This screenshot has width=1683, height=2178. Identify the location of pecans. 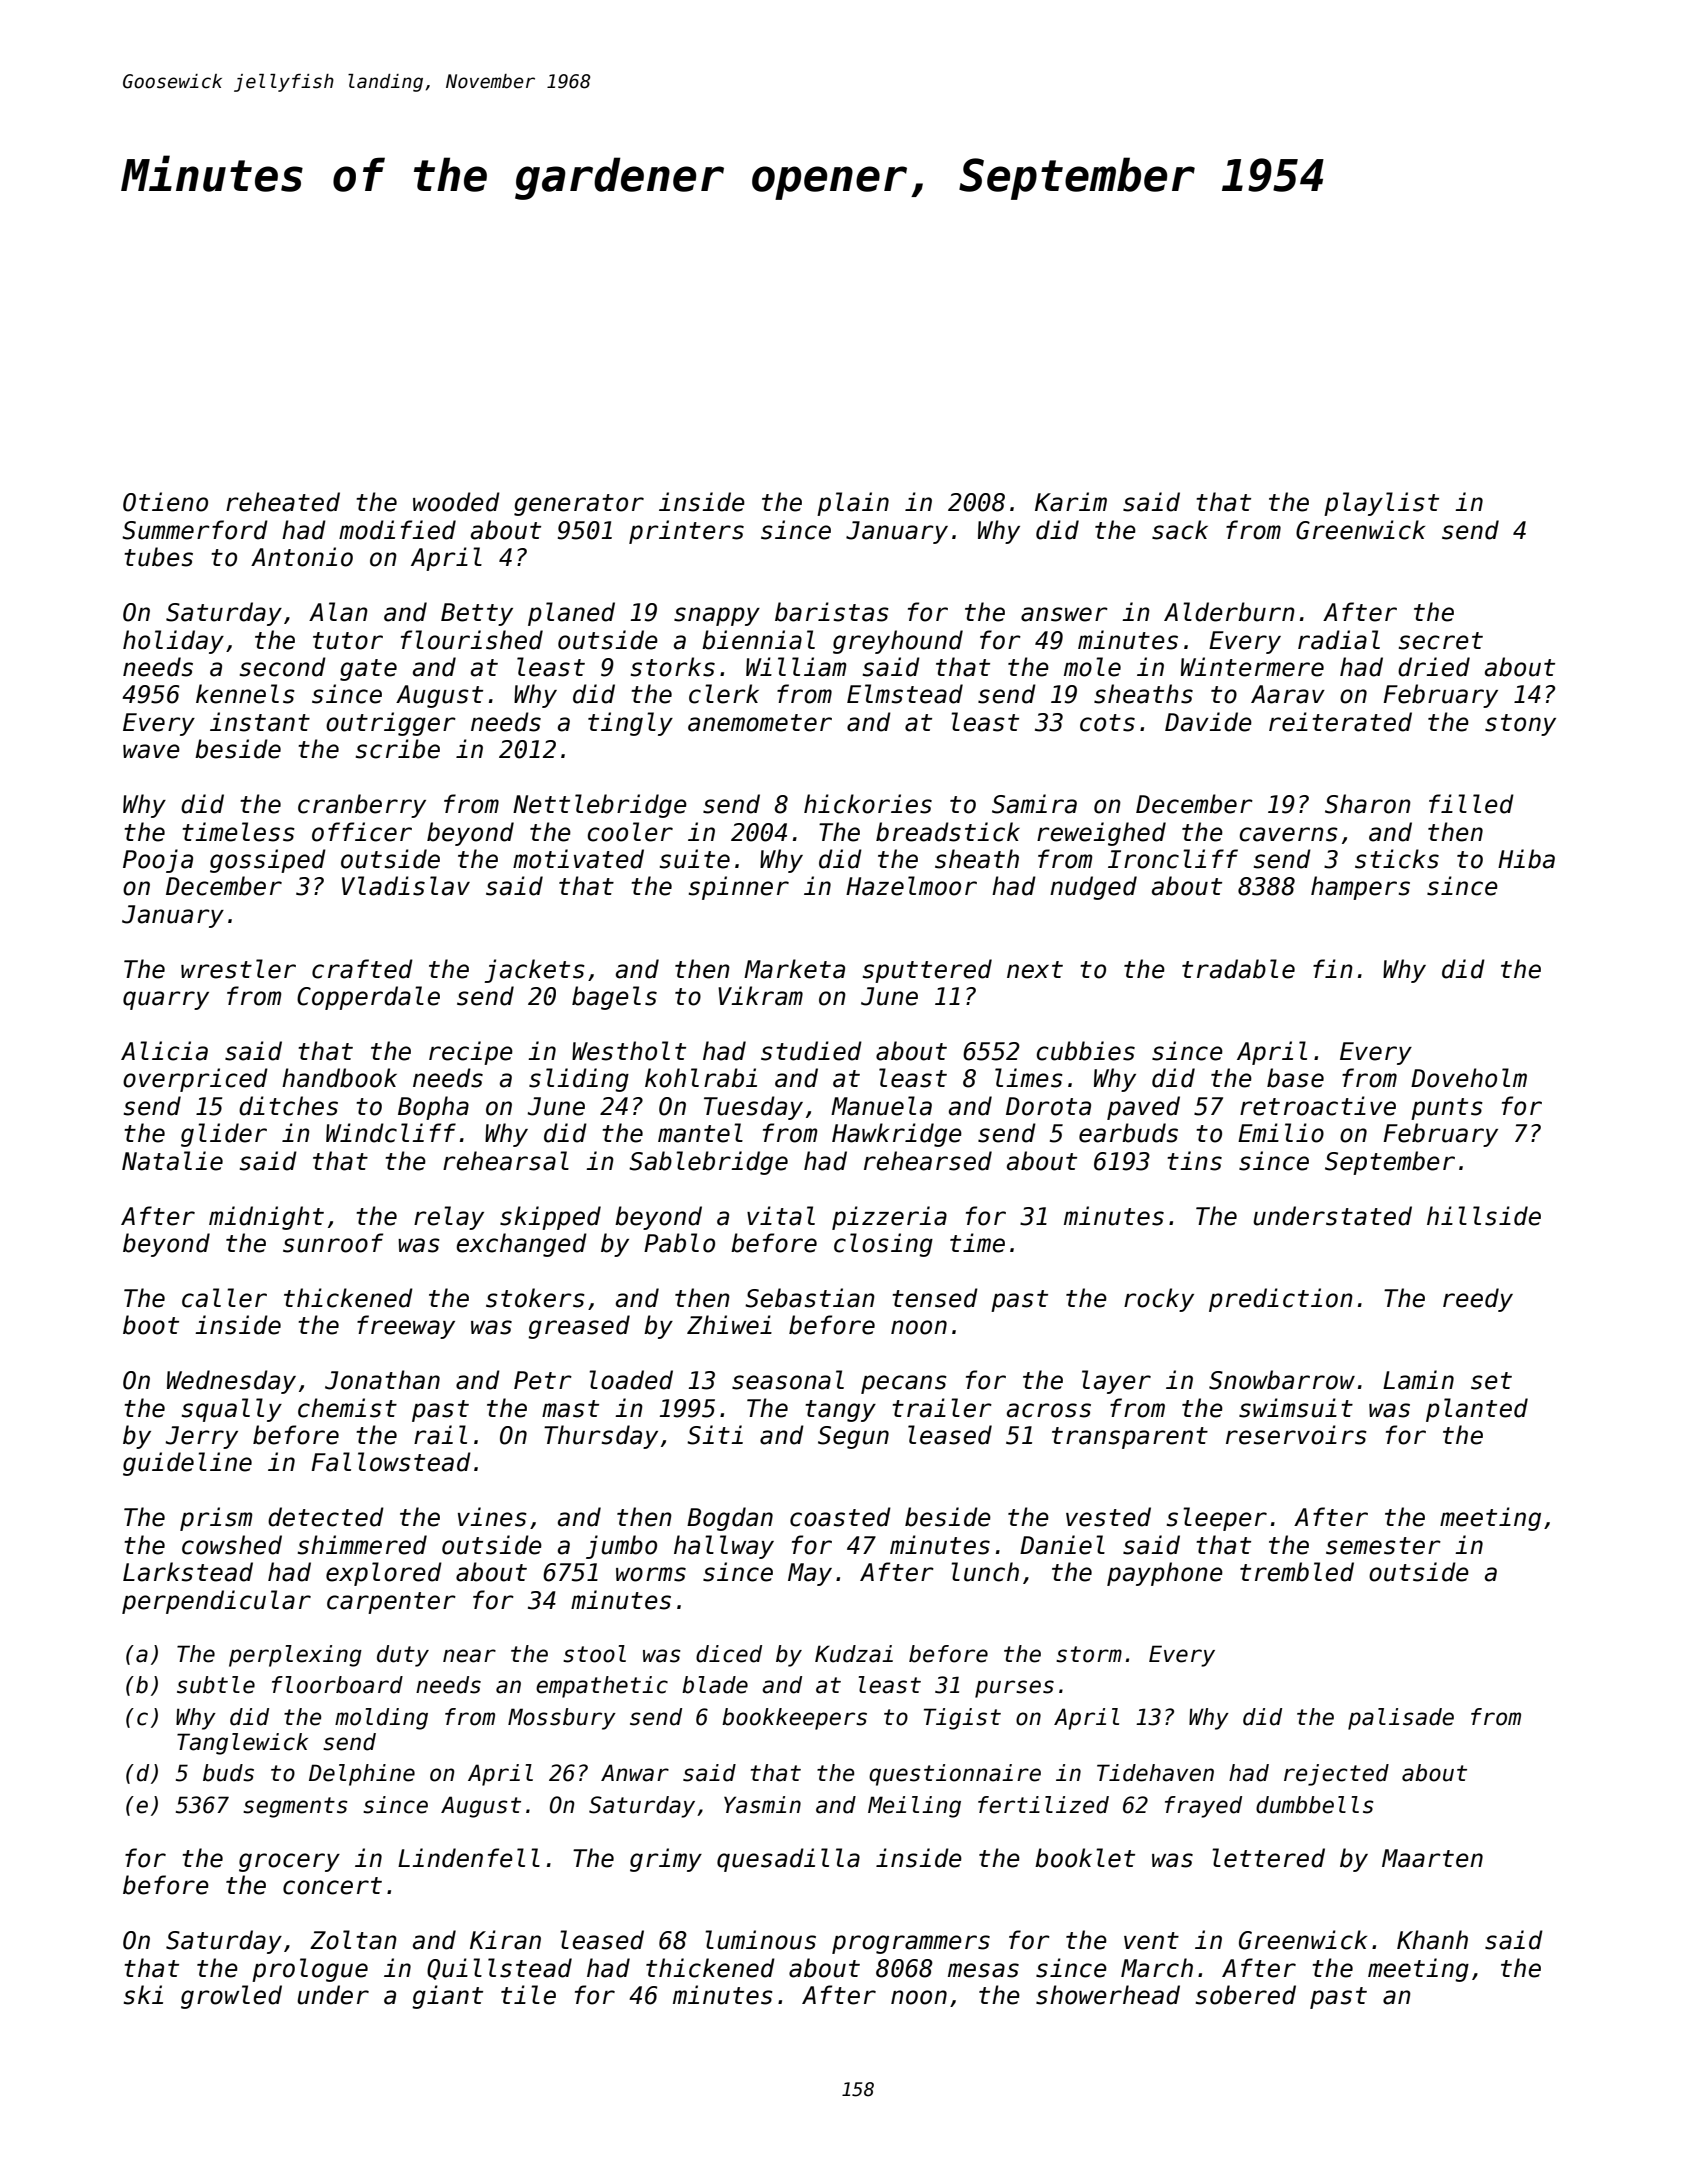
(904, 1384).
